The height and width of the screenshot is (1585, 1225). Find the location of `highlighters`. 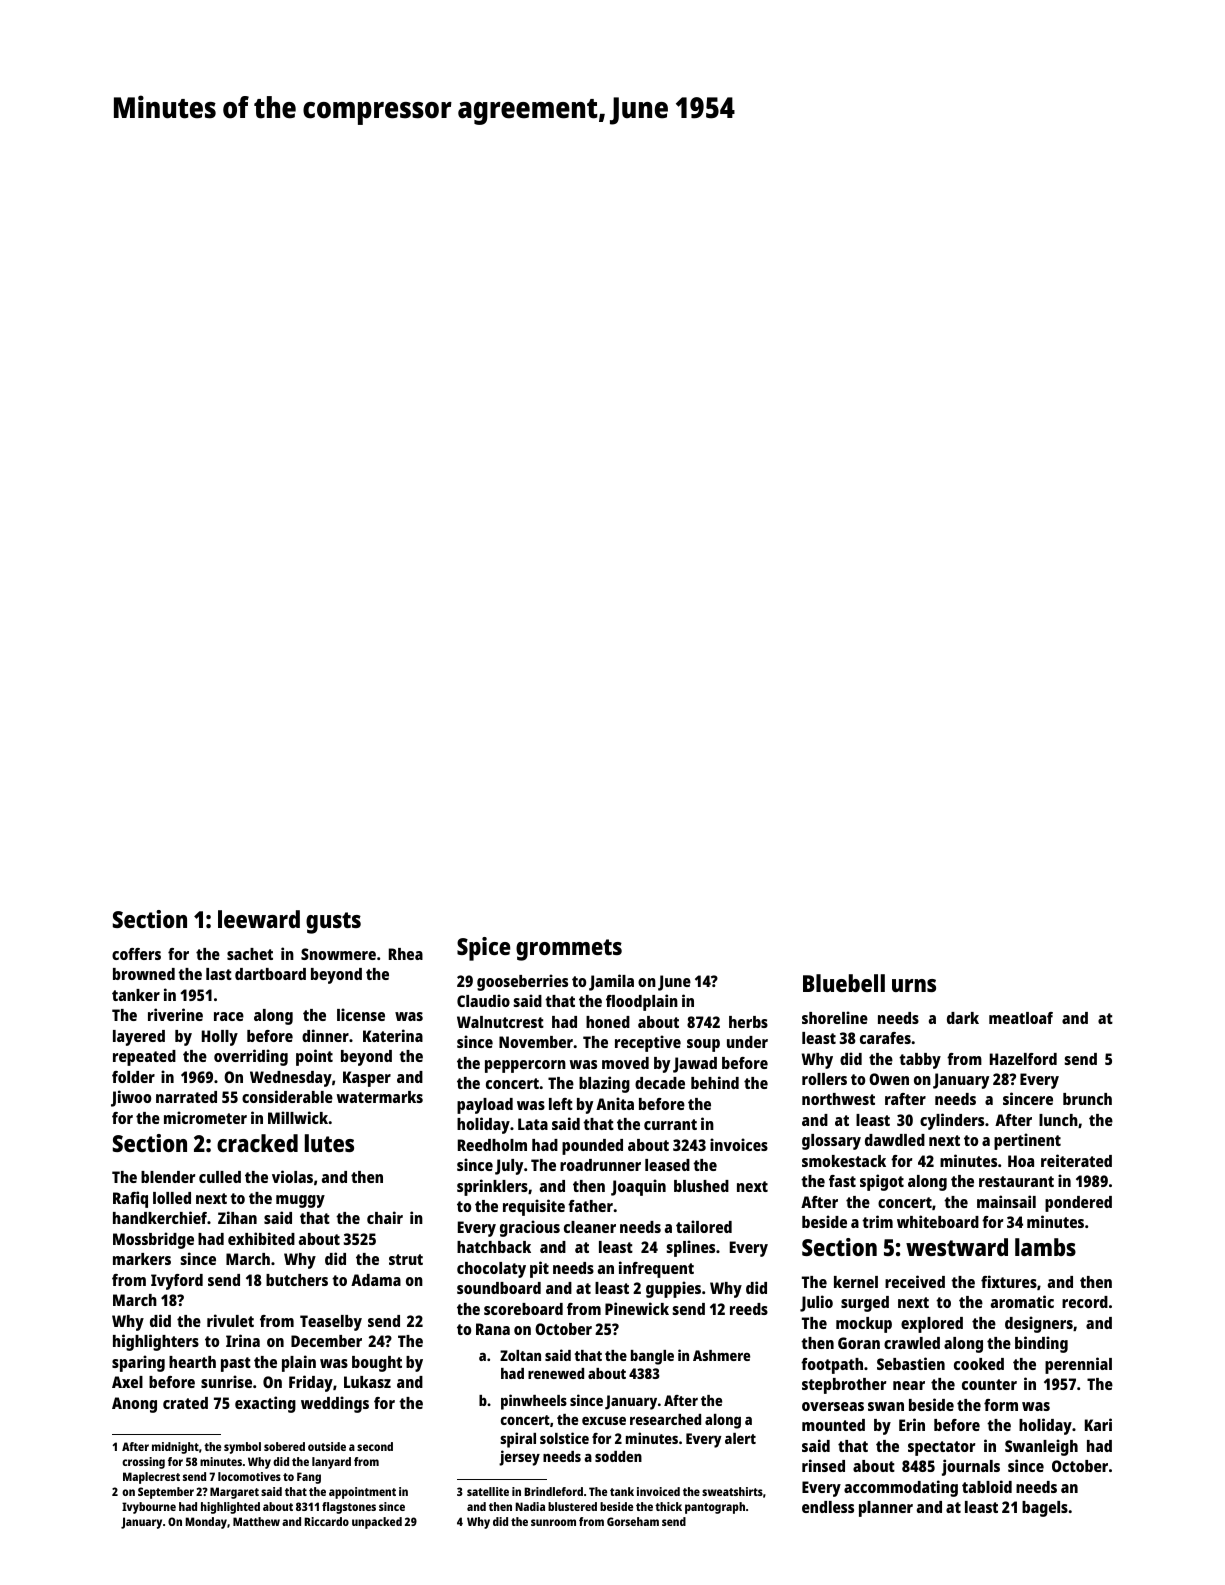

highlighters is located at coordinates (156, 1342).
